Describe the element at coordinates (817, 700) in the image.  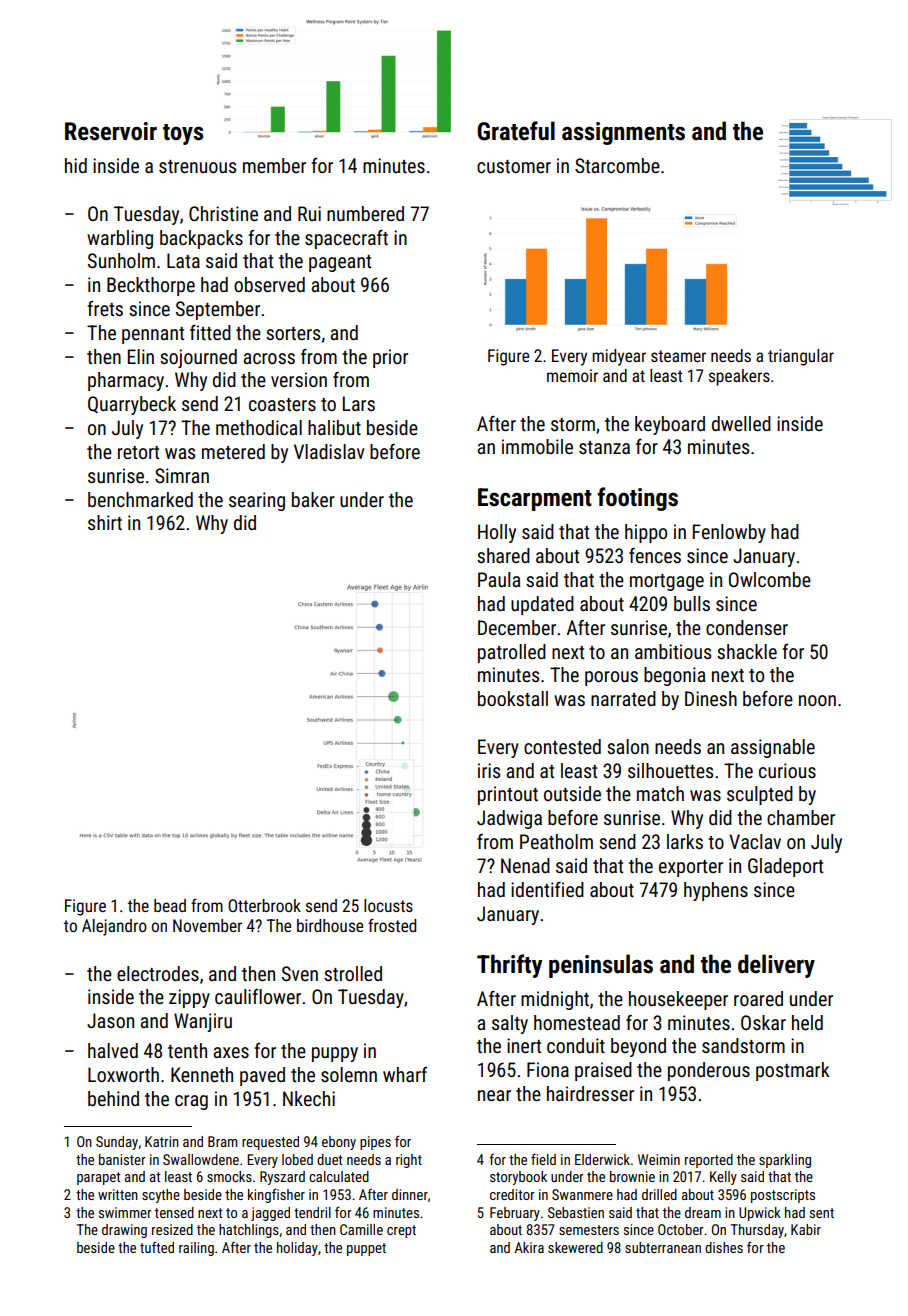
I see `noon` at that location.
